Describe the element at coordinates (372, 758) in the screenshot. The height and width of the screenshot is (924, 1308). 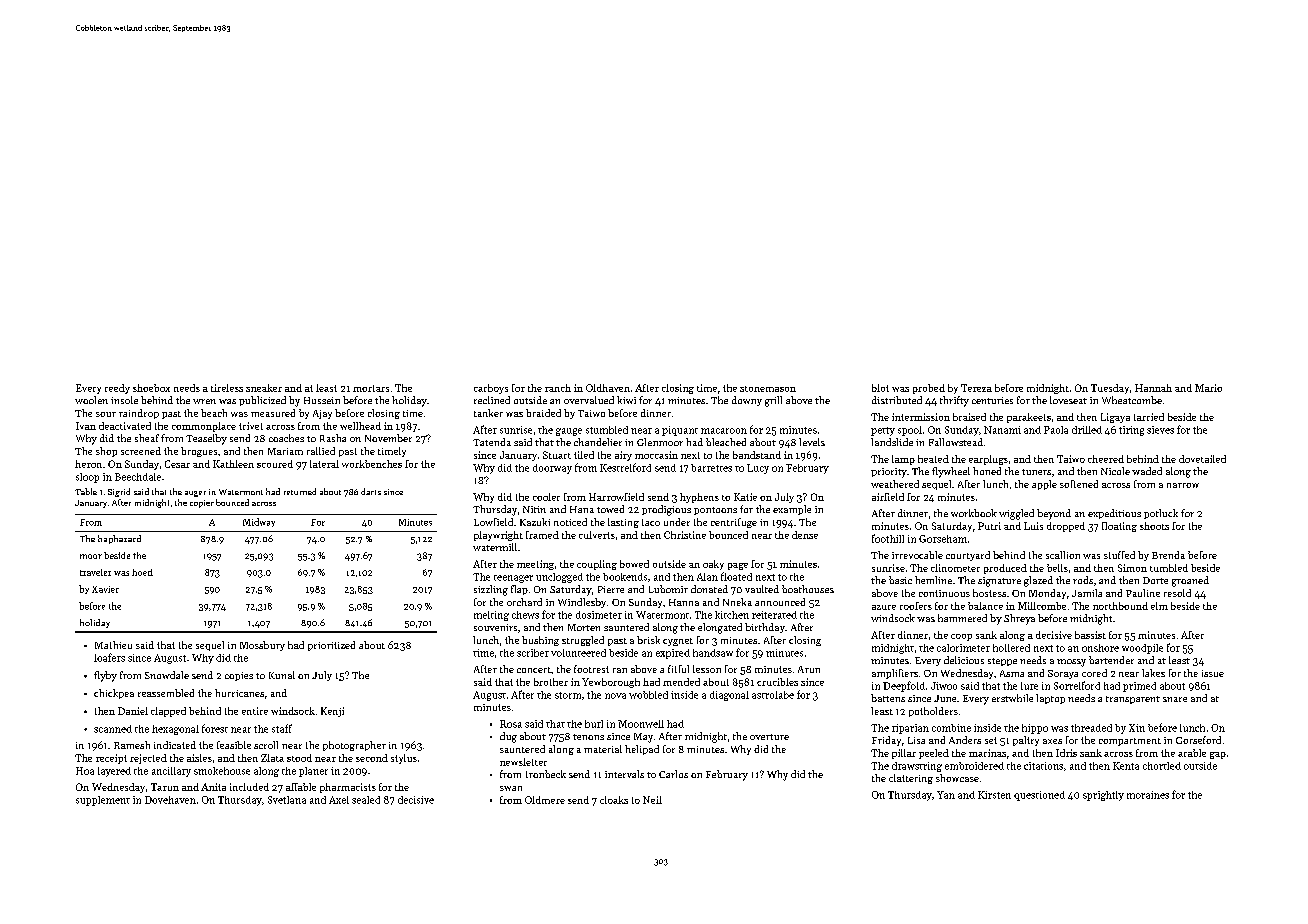
I see `second` at that location.
